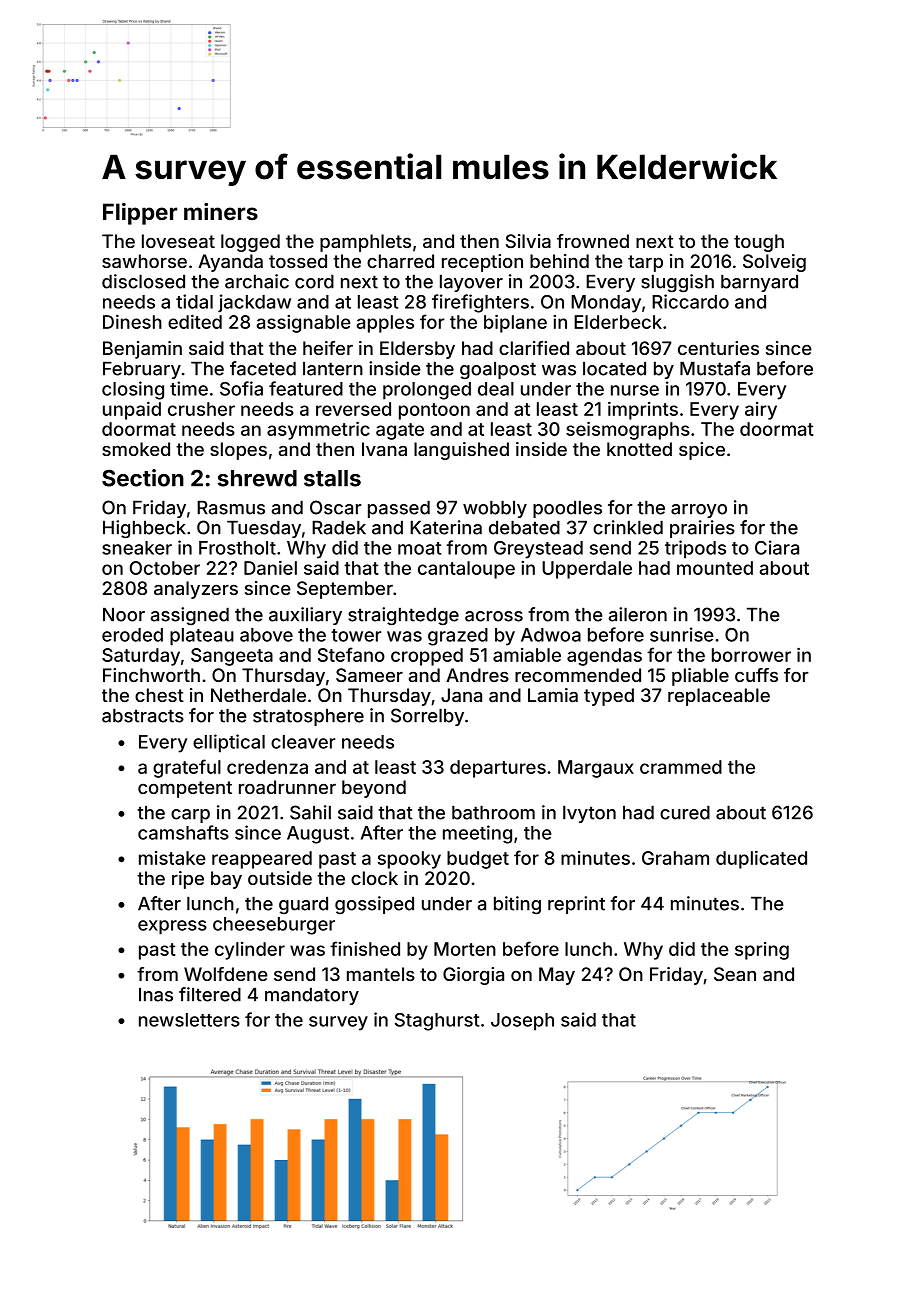 This page has height=1314, width=924. Describe the element at coordinates (751, 655) in the page. I see `borrower` at that location.
